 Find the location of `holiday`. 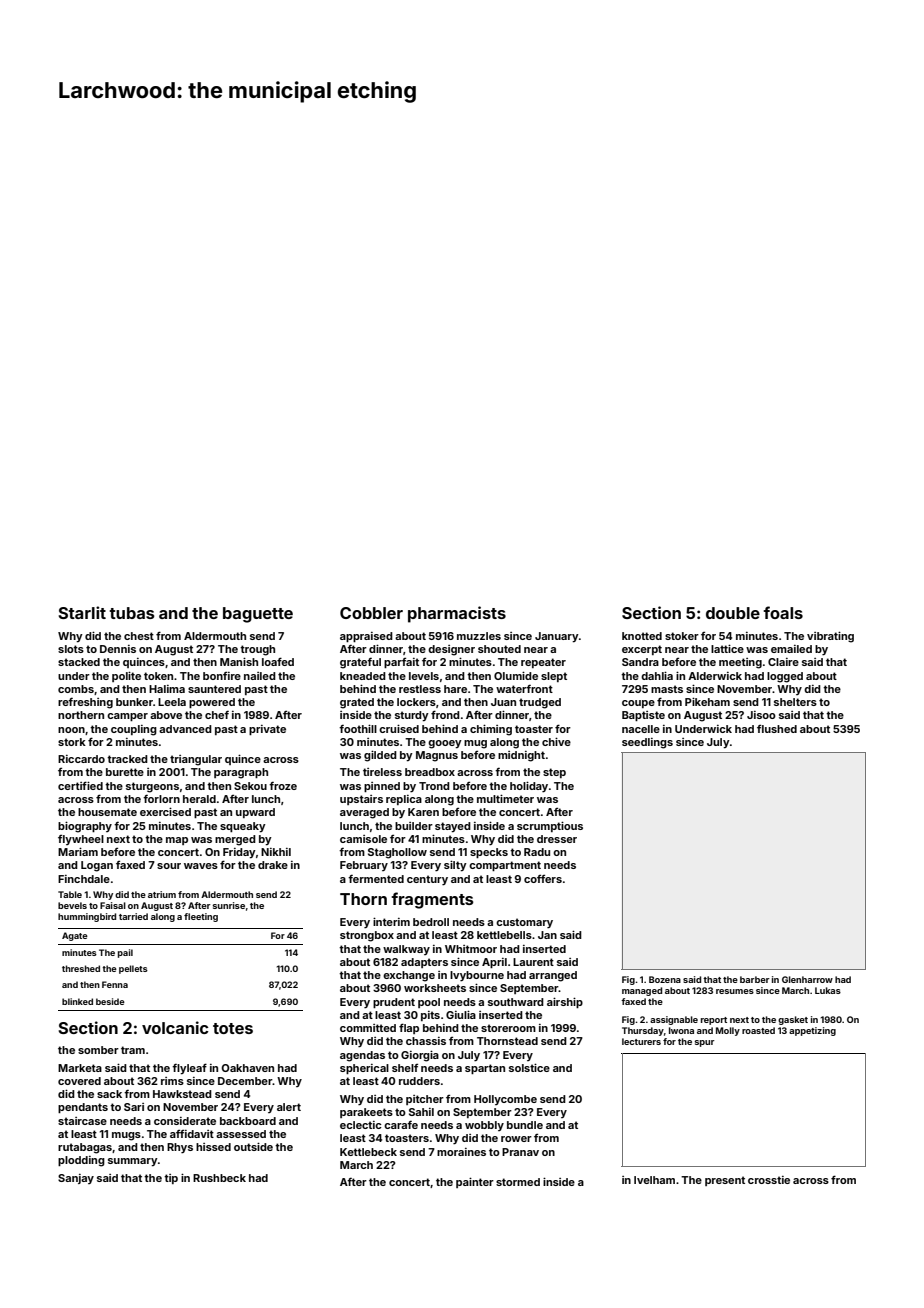

holiday is located at coordinates (529, 787).
